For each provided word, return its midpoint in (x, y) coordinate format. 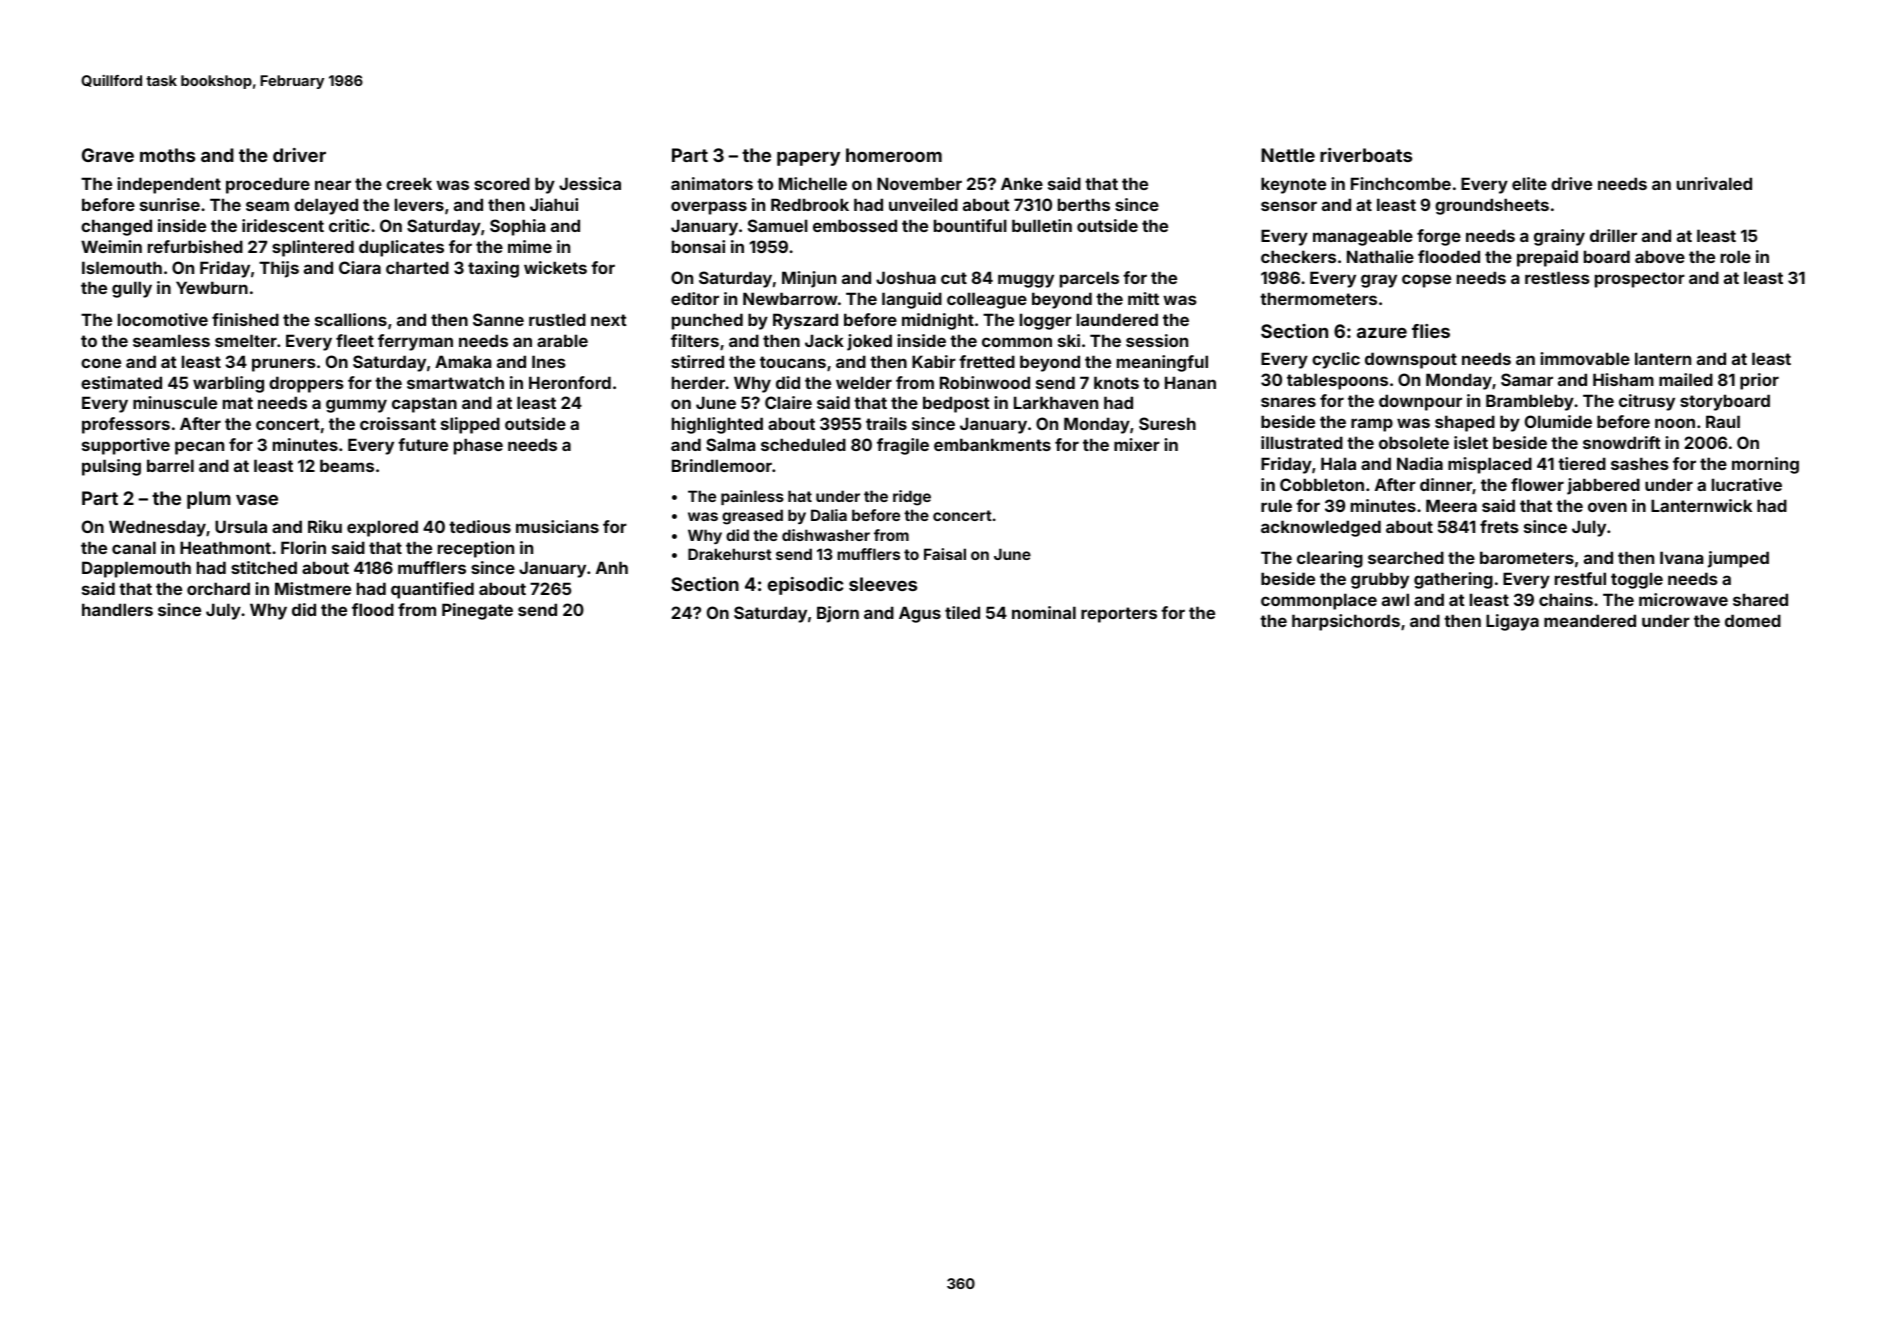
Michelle (813, 183)
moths (167, 155)
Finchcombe (1401, 183)
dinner (1446, 486)
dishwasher (826, 535)
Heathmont (225, 547)
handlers (117, 609)
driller (1613, 235)
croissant (398, 423)
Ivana (1681, 557)
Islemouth (122, 267)
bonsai (698, 246)
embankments (992, 444)
